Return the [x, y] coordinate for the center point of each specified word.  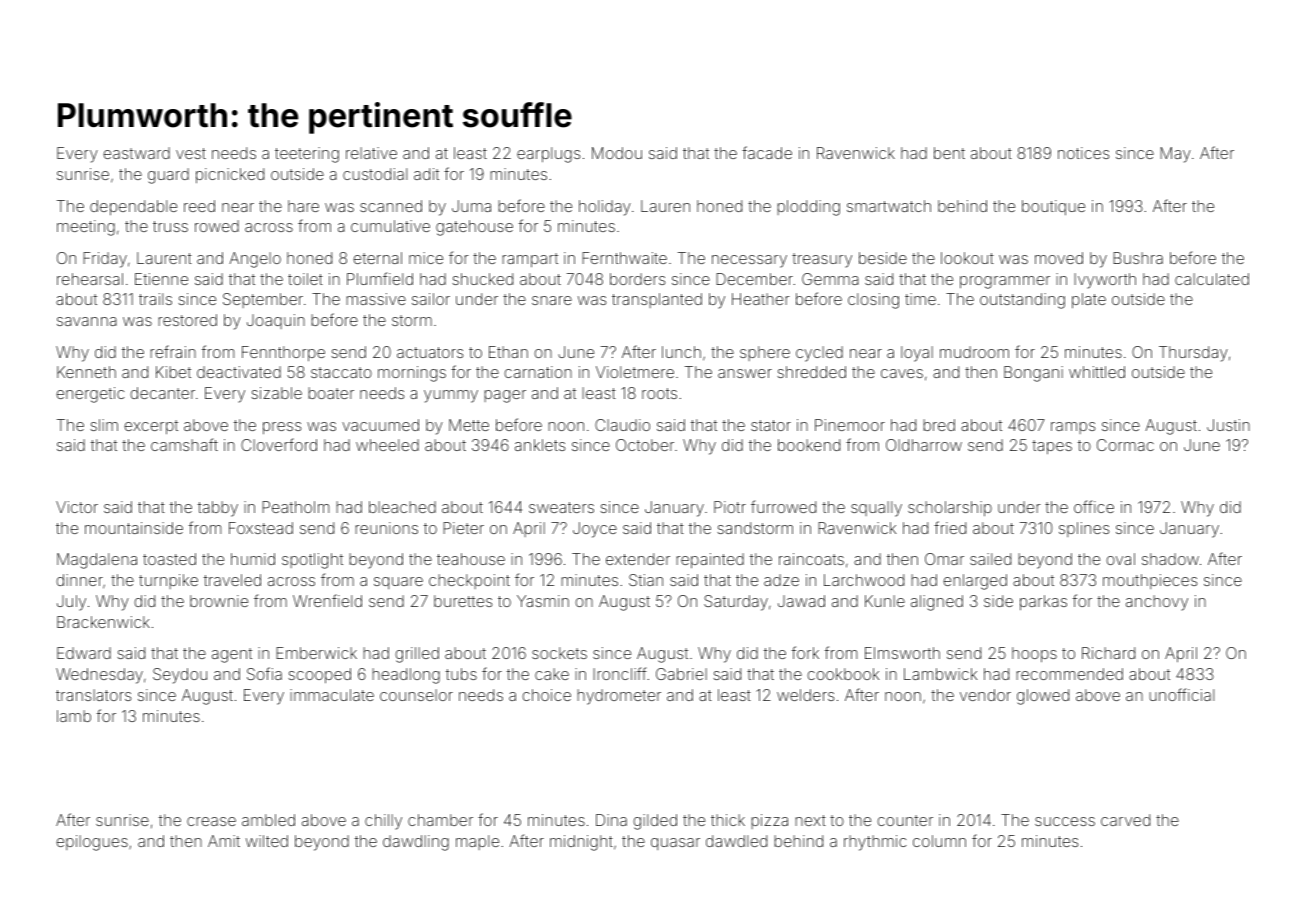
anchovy [1157, 603]
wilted [267, 841]
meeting [86, 228]
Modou [617, 153]
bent [949, 153]
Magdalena [97, 561]
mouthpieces [1150, 581]
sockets [559, 653]
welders [805, 695]
